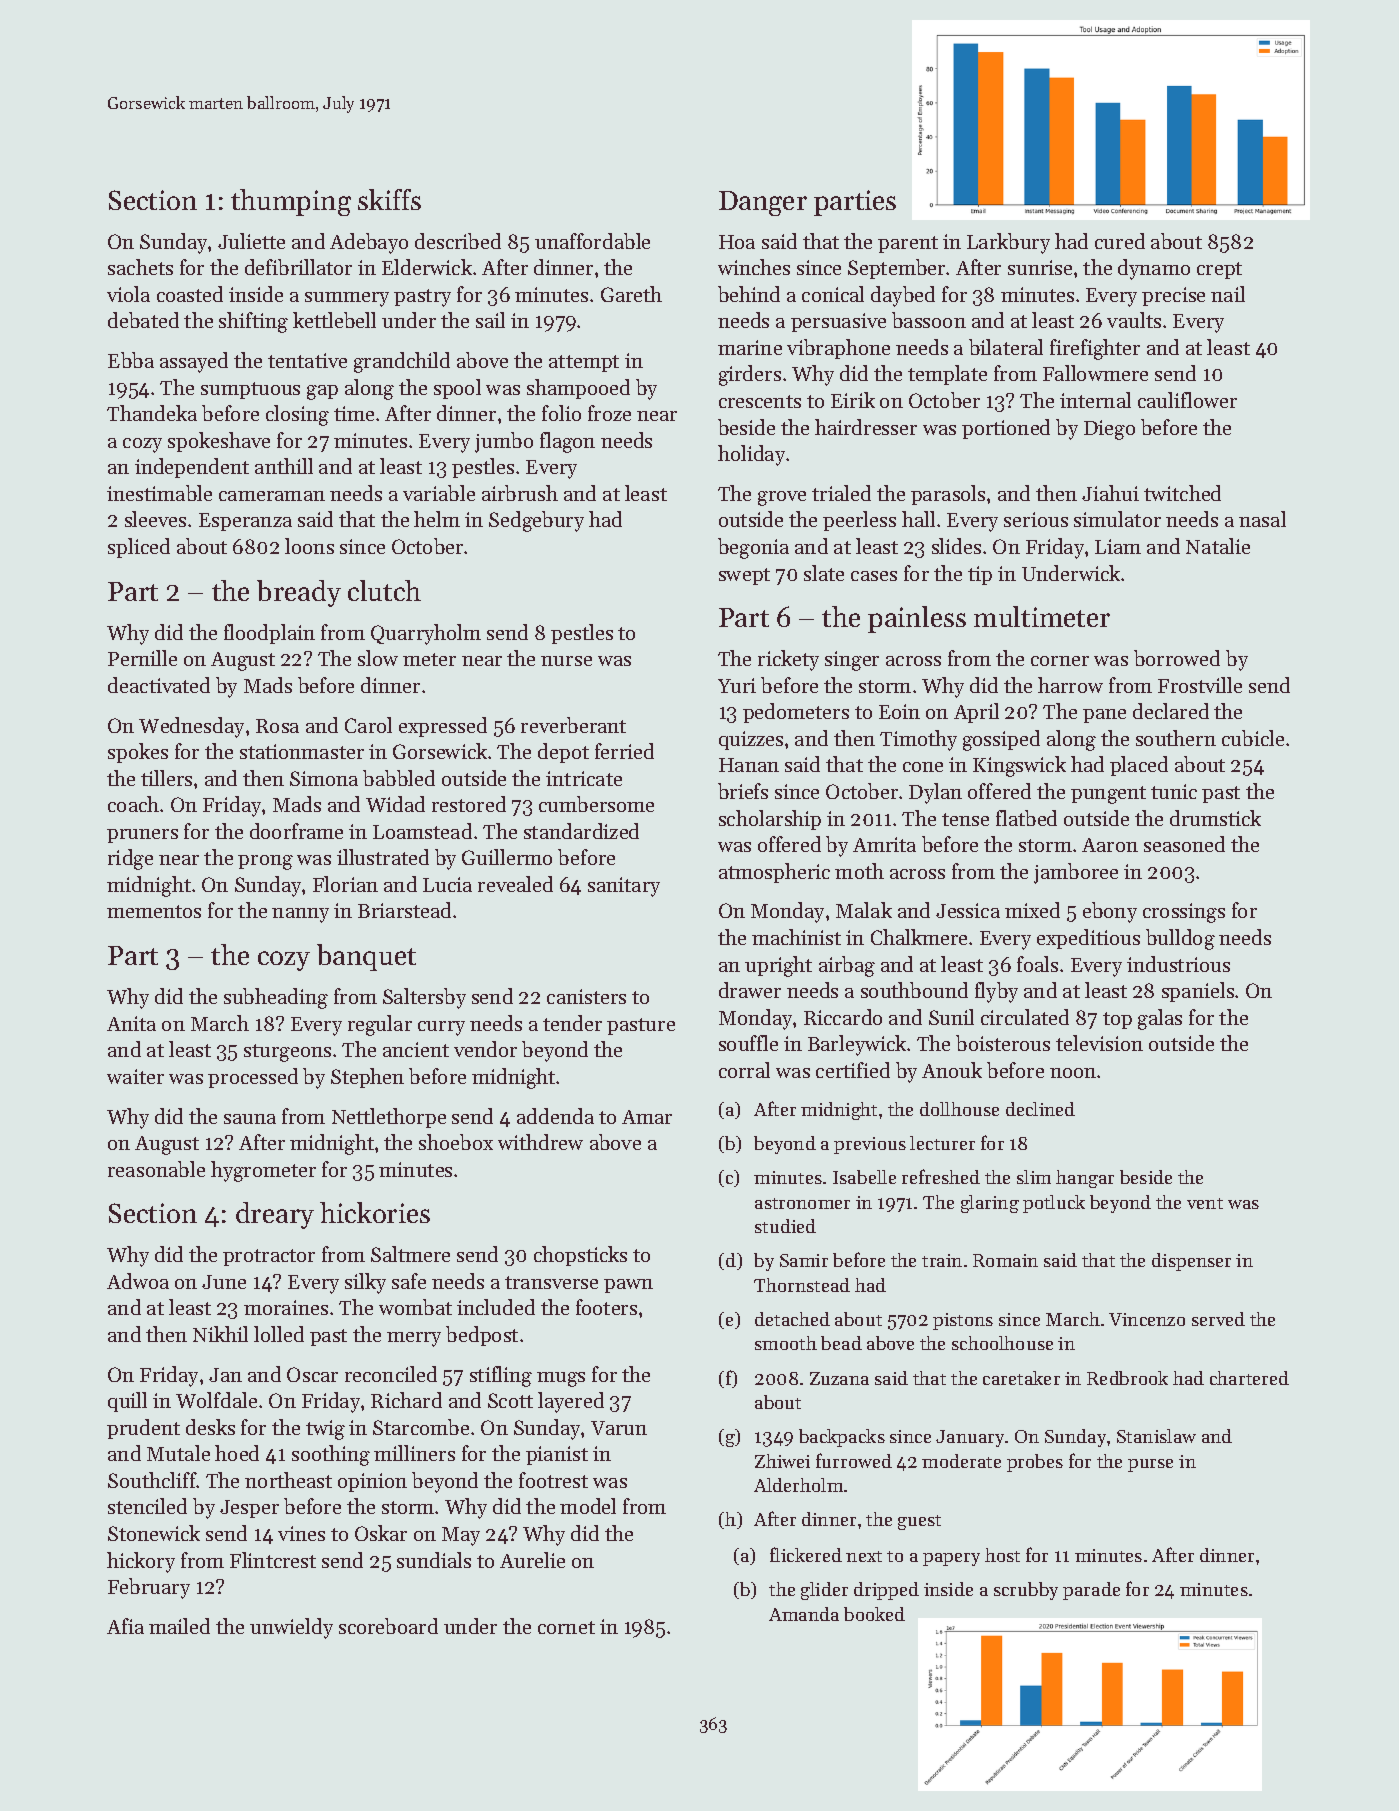 Image resolution: width=1399 pixels, height=1811 pixels. Describe the element at coordinates (763, 203) in the document. I see `Danger` at that location.
